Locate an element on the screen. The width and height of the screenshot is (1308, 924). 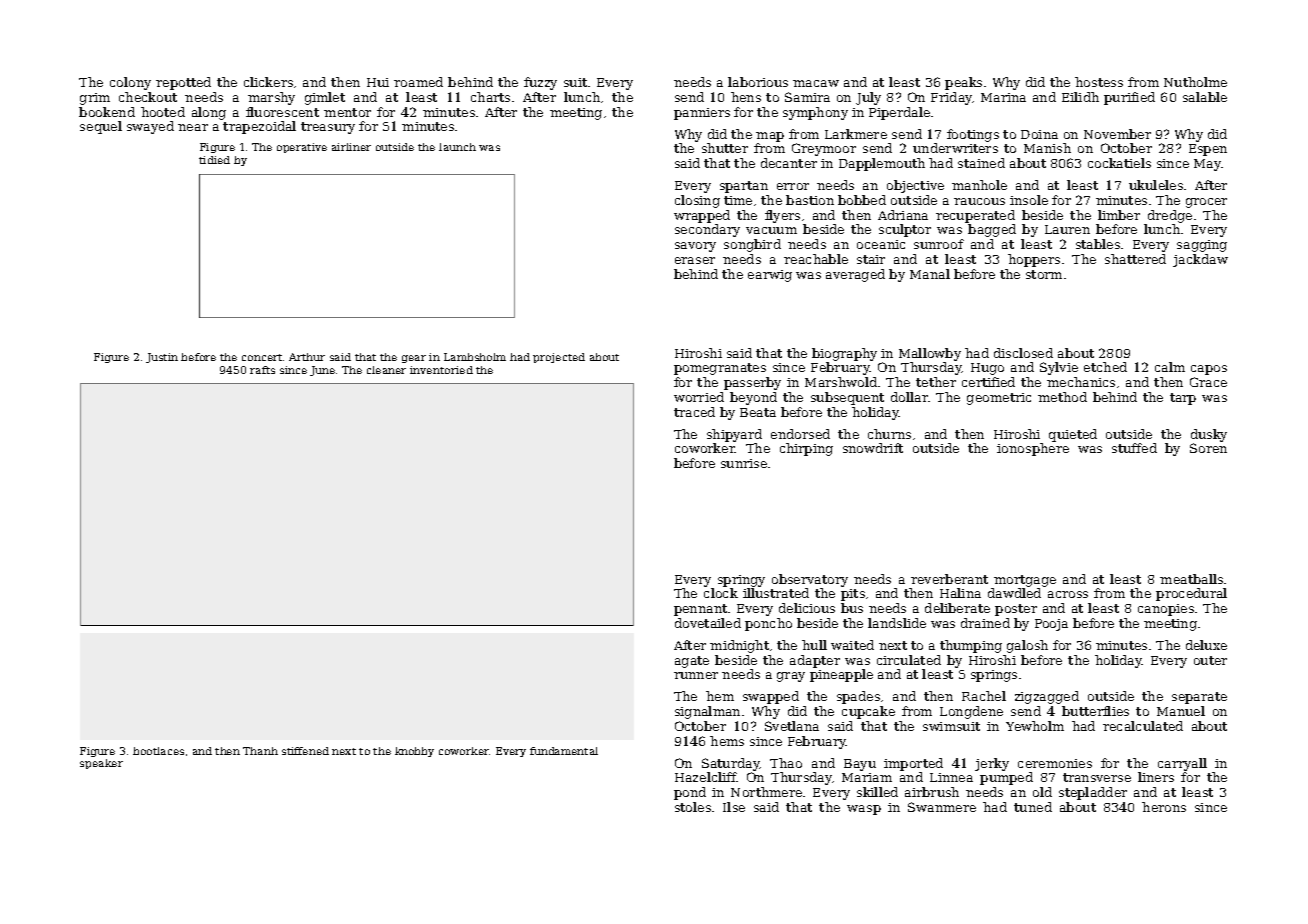
storm is located at coordinates (1044, 274).
